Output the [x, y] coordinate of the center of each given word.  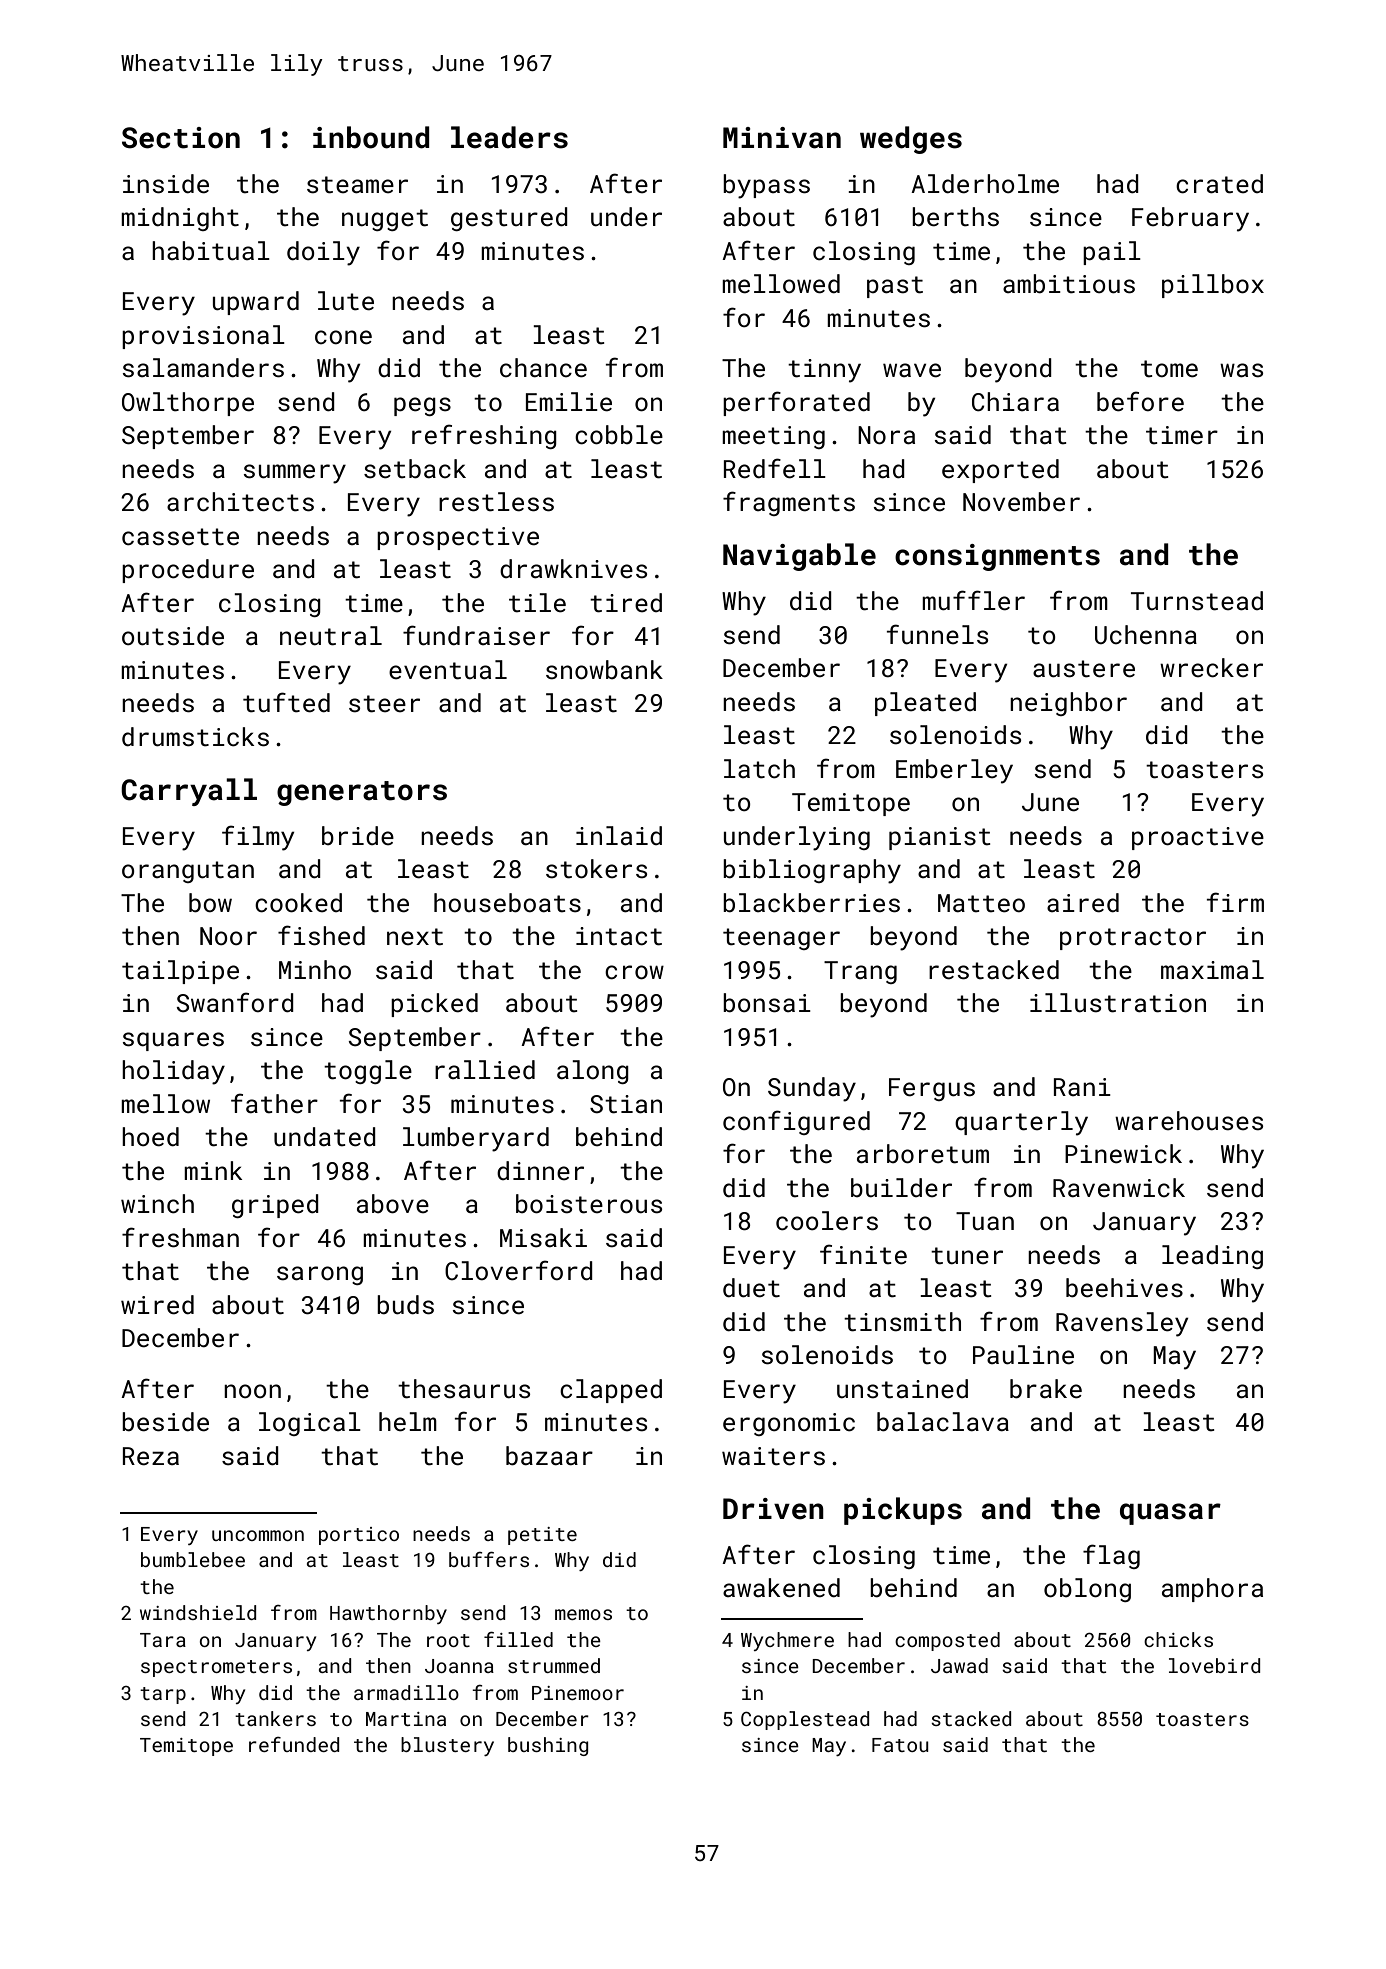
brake [1046, 1389]
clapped [611, 1391]
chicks [1178, 1639]
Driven [773, 1509]
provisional [203, 337]
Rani [1082, 1087]
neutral [331, 636]
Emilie [569, 402]
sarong [320, 1275]
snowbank [604, 669]
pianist [939, 838]
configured [796, 1122]
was [1241, 370]
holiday [173, 1072]
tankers [275, 1718]
